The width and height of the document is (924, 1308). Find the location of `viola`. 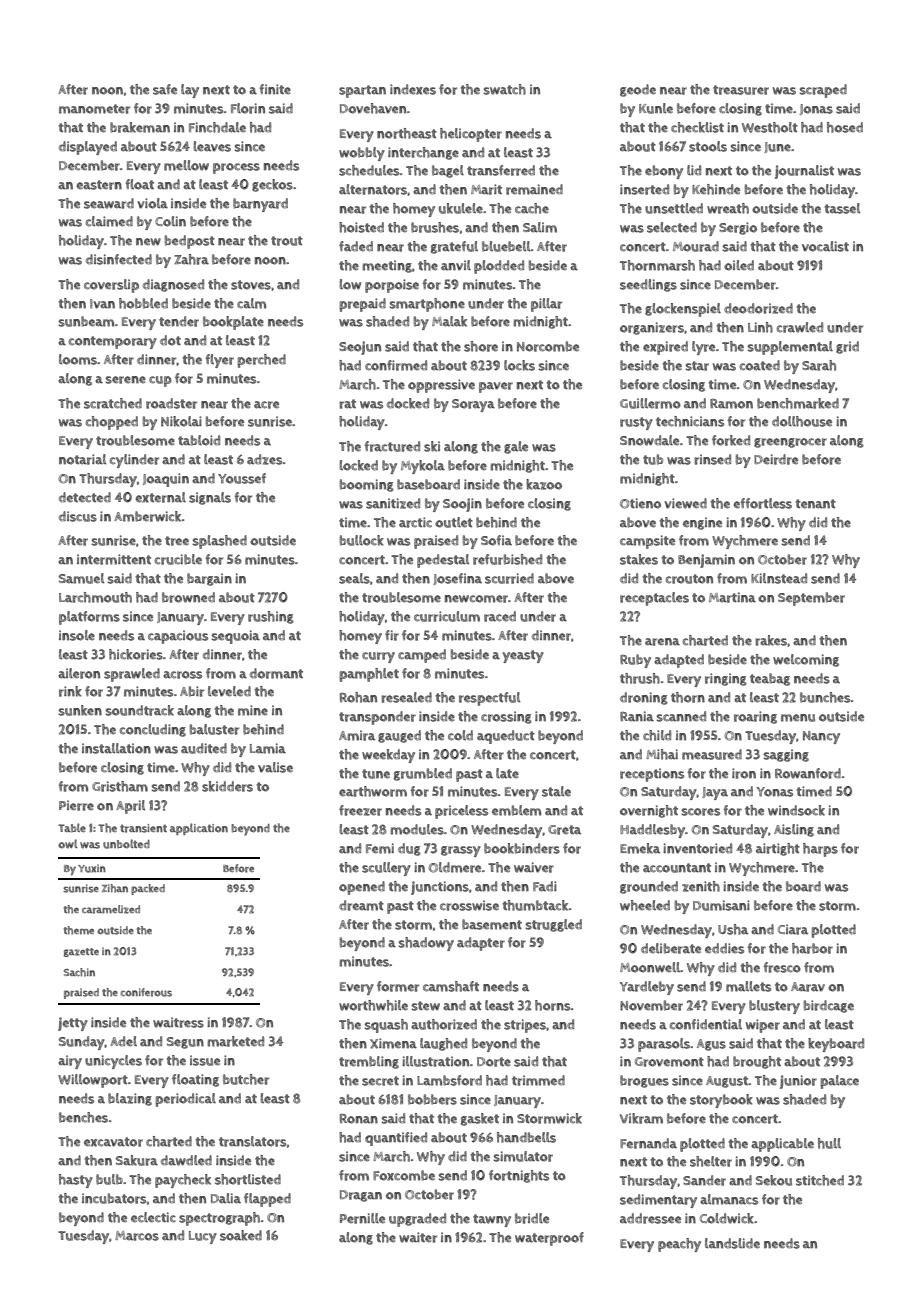

viola is located at coordinates (152, 203).
